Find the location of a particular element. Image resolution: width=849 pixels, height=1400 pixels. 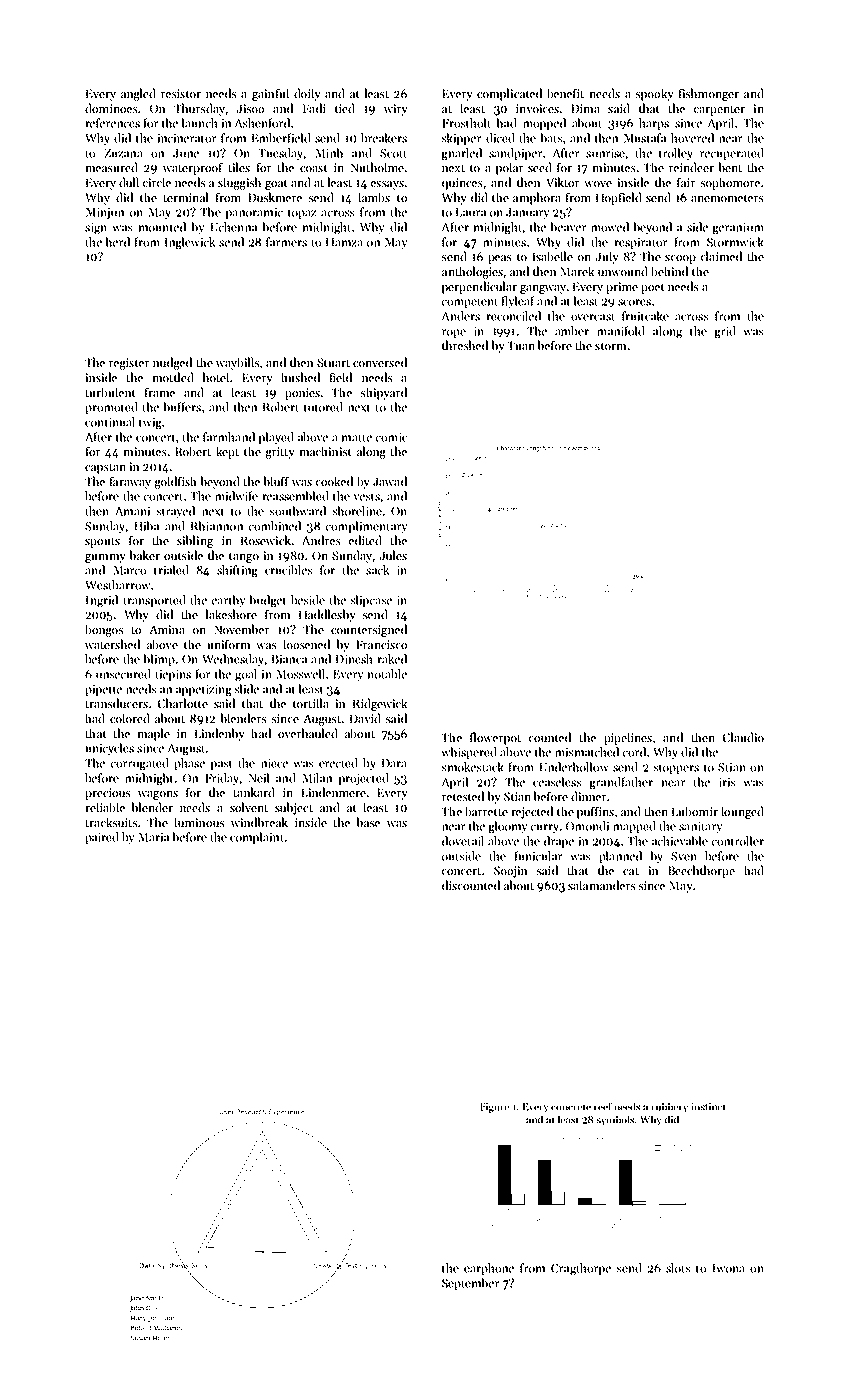

Sven is located at coordinates (684, 856).
